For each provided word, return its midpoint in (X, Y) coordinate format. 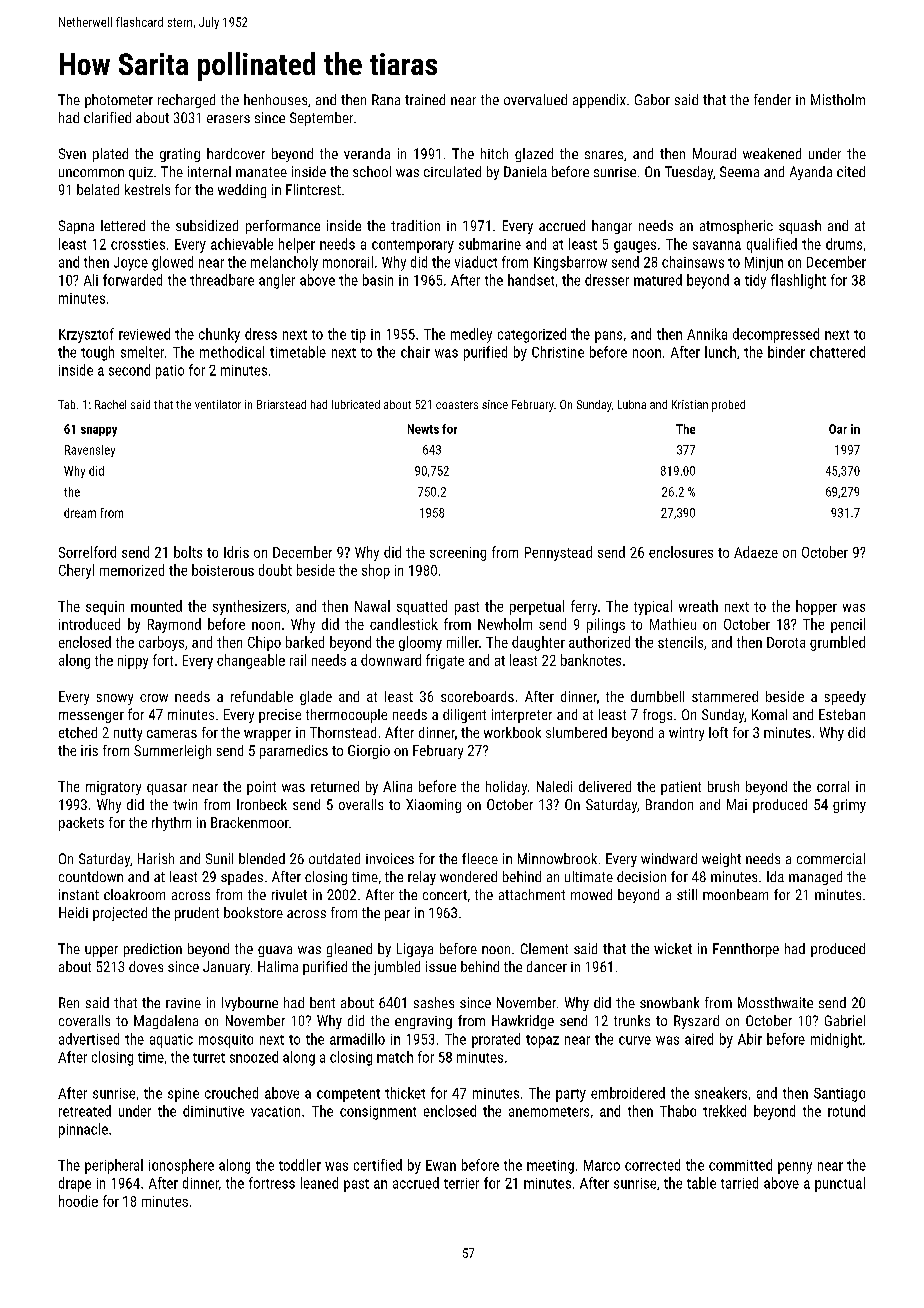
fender (772, 99)
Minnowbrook (557, 858)
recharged (186, 101)
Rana (386, 99)
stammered (725, 696)
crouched (231, 1093)
